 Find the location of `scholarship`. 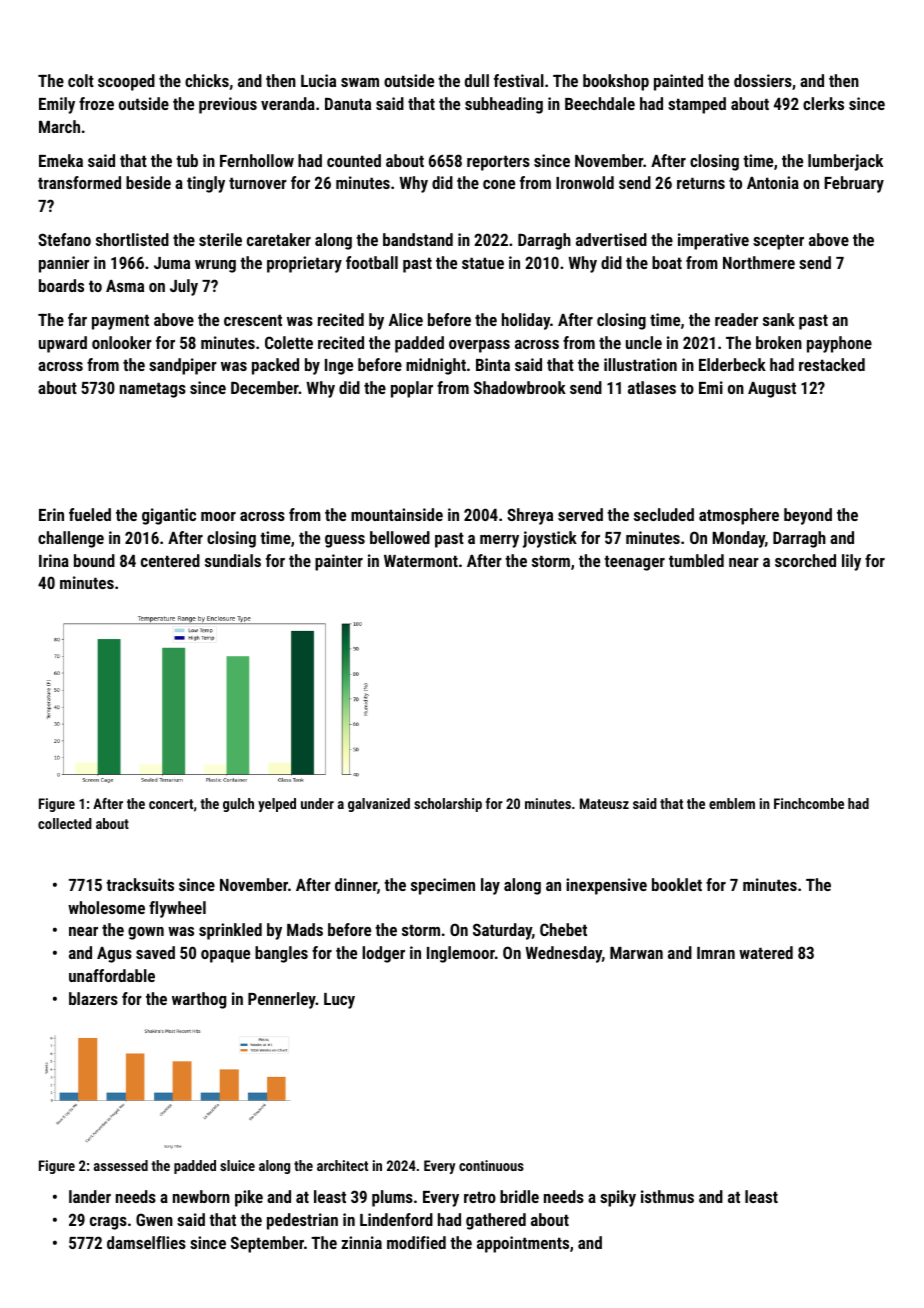

scholarship is located at coordinates (448, 805).
